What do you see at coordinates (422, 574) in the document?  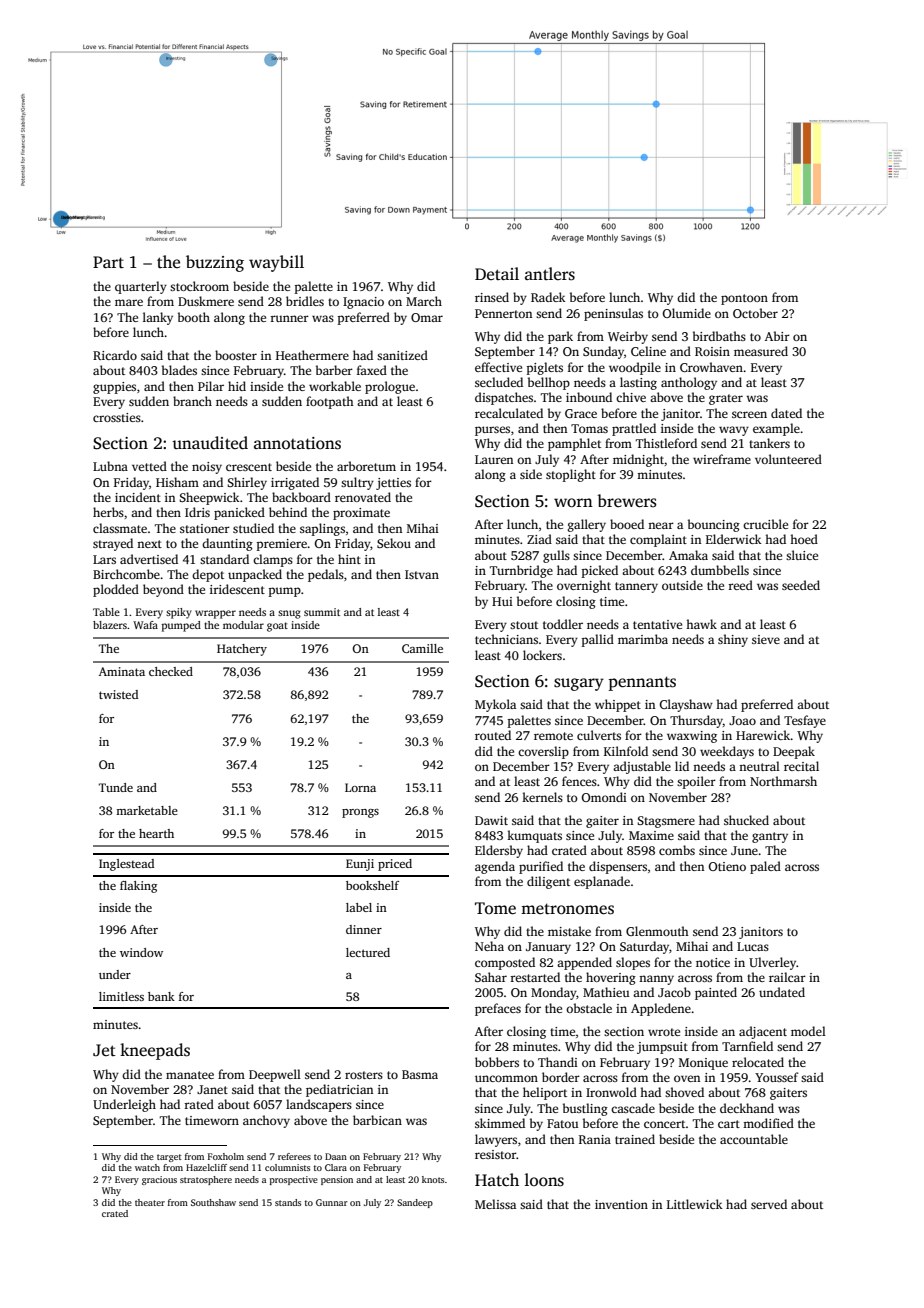 I see `Istvan` at bounding box center [422, 574].
